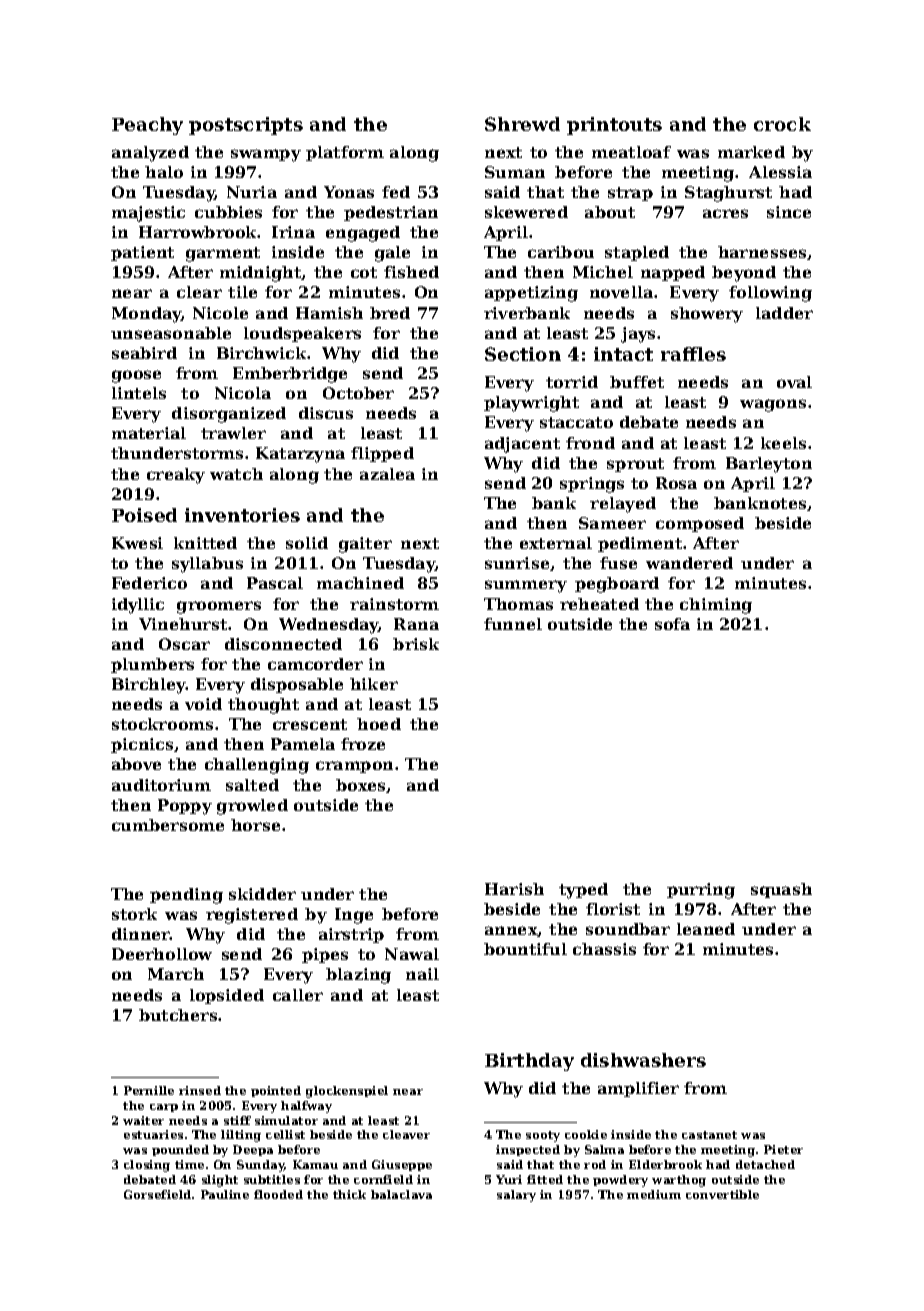 This screenshot has height=1311, width=924. What do you see at coordinates (769, 465) in the screenshot?
I see `Barleyton` at bounding box center [769, 465].
